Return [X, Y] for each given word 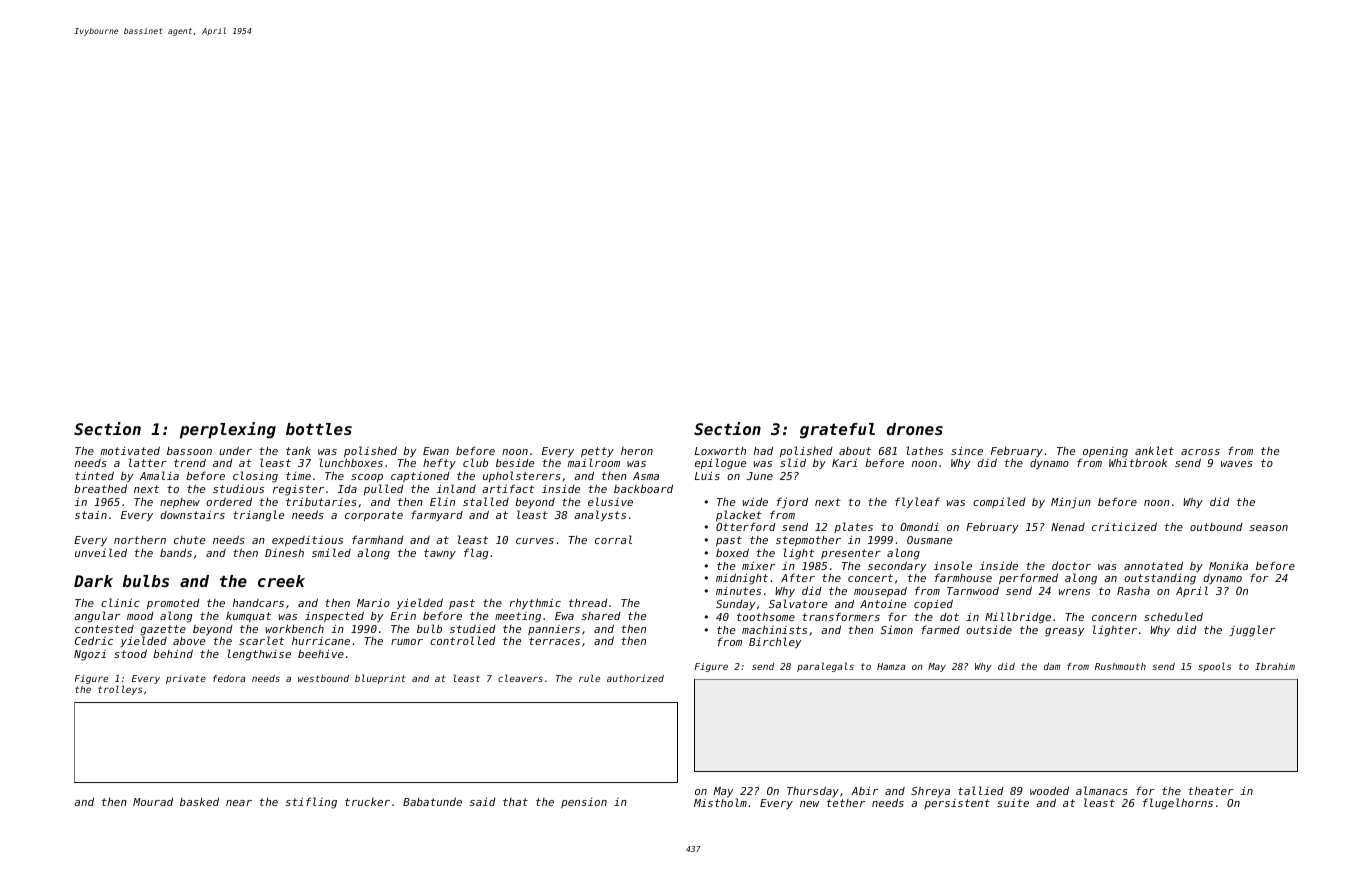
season [1268, 528]
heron [637, 451]
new [810, 804]
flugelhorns [1178, 804]
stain [91, 514]
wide [755, 501]
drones [915, 429]
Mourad [153, 802]
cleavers [520, 678]
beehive [321, 653]
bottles [319, 429]
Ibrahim [1275, 666]
